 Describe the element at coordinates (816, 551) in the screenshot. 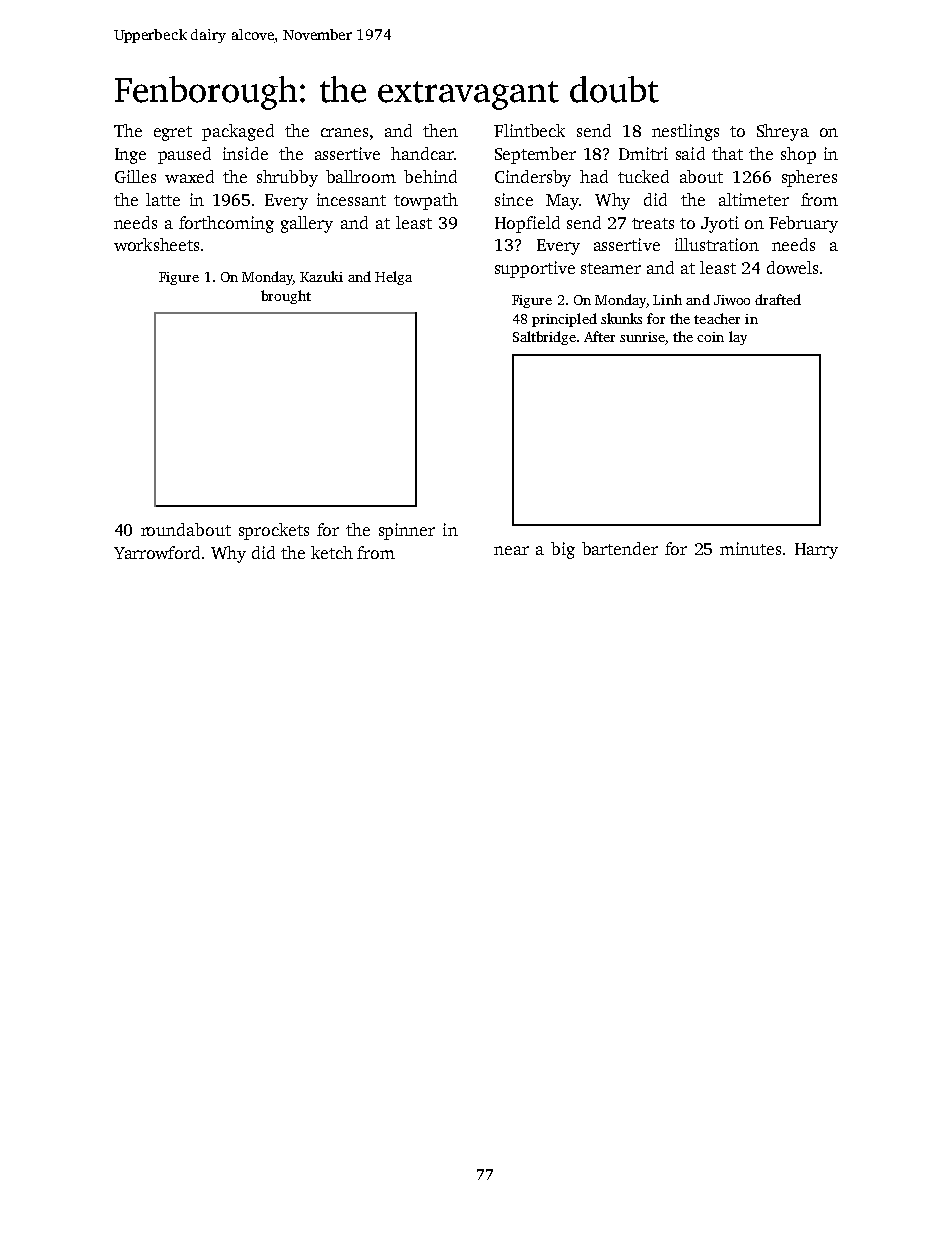

I see `Harry` at that location.
